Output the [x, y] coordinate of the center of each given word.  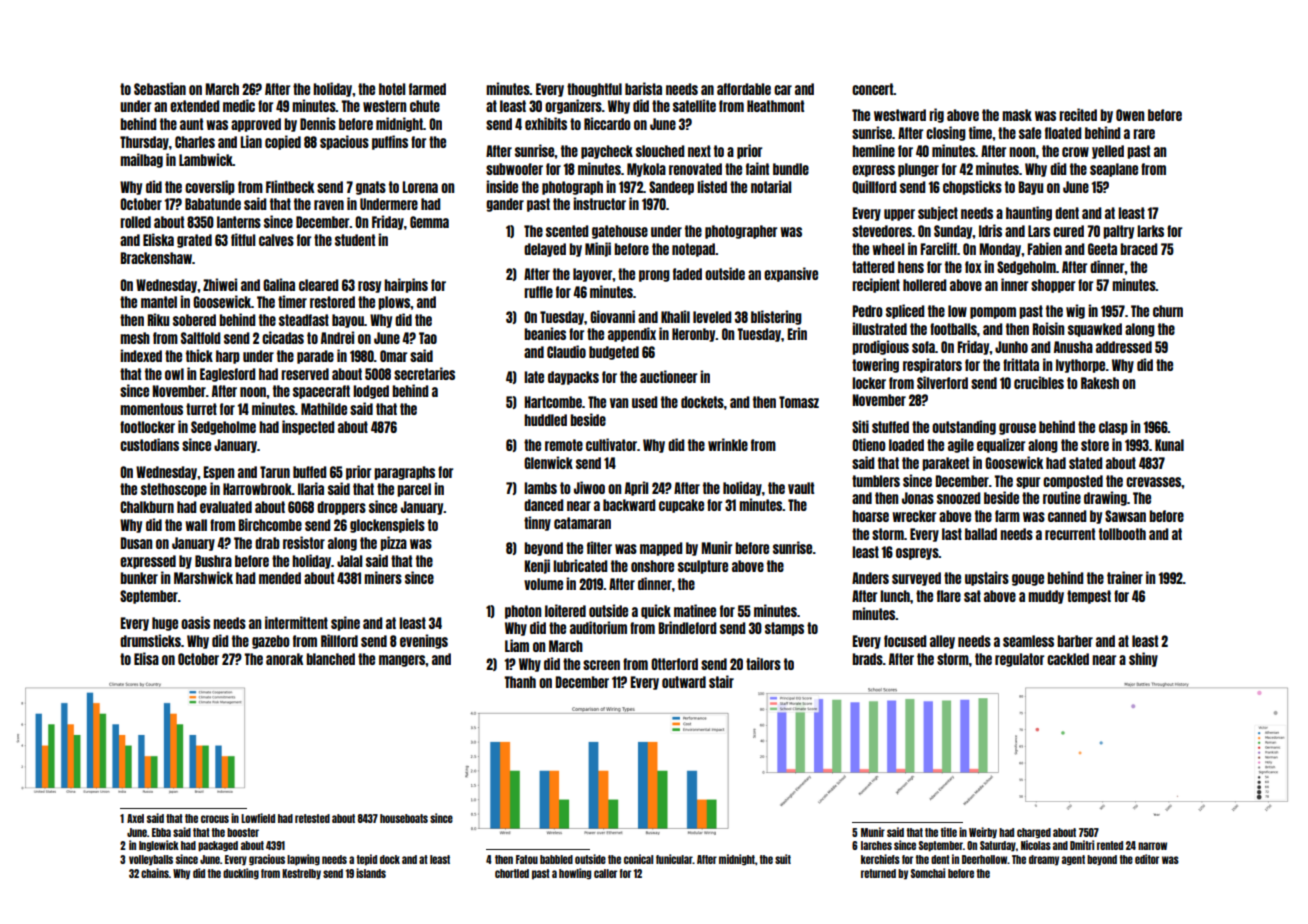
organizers [573, 106]
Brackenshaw [156, 258]
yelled [1108, 152]
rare [1144, 134]
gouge [1028, 580]
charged [1034, 833]
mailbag [141, 160]
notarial [771, 186]
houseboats [404, 818]
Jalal [349, 561]
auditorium [598, 627]
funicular [674, 859]
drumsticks [150, 640]
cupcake [681, 506]
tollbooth [1122, 534]
